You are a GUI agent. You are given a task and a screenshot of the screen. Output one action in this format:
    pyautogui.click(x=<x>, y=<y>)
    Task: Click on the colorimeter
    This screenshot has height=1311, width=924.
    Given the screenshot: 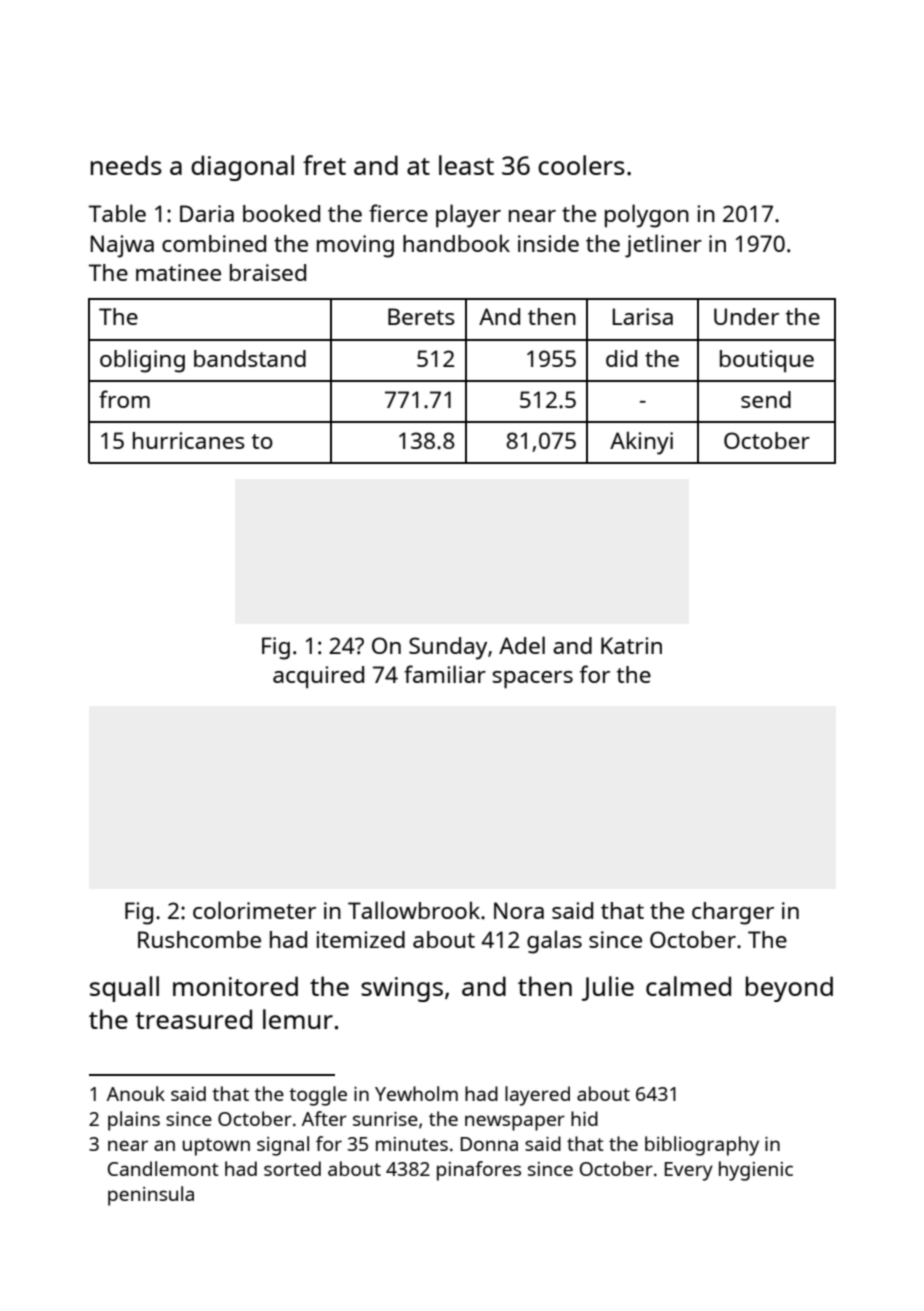 What is the action you would take?
    pyautogui.click(x=254, y=910)
